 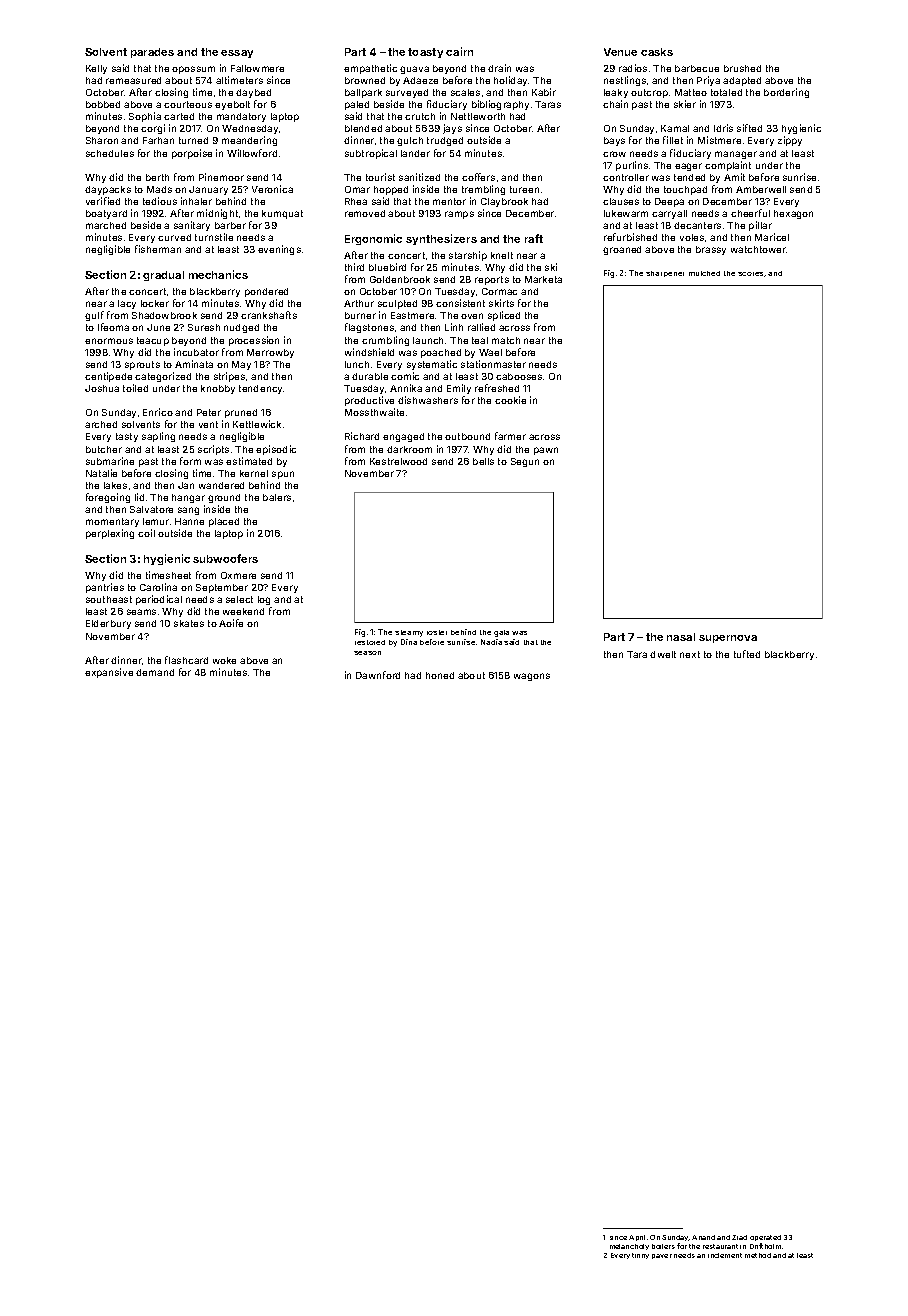 I want to click on dwelt, so click(x=663, y=654).
